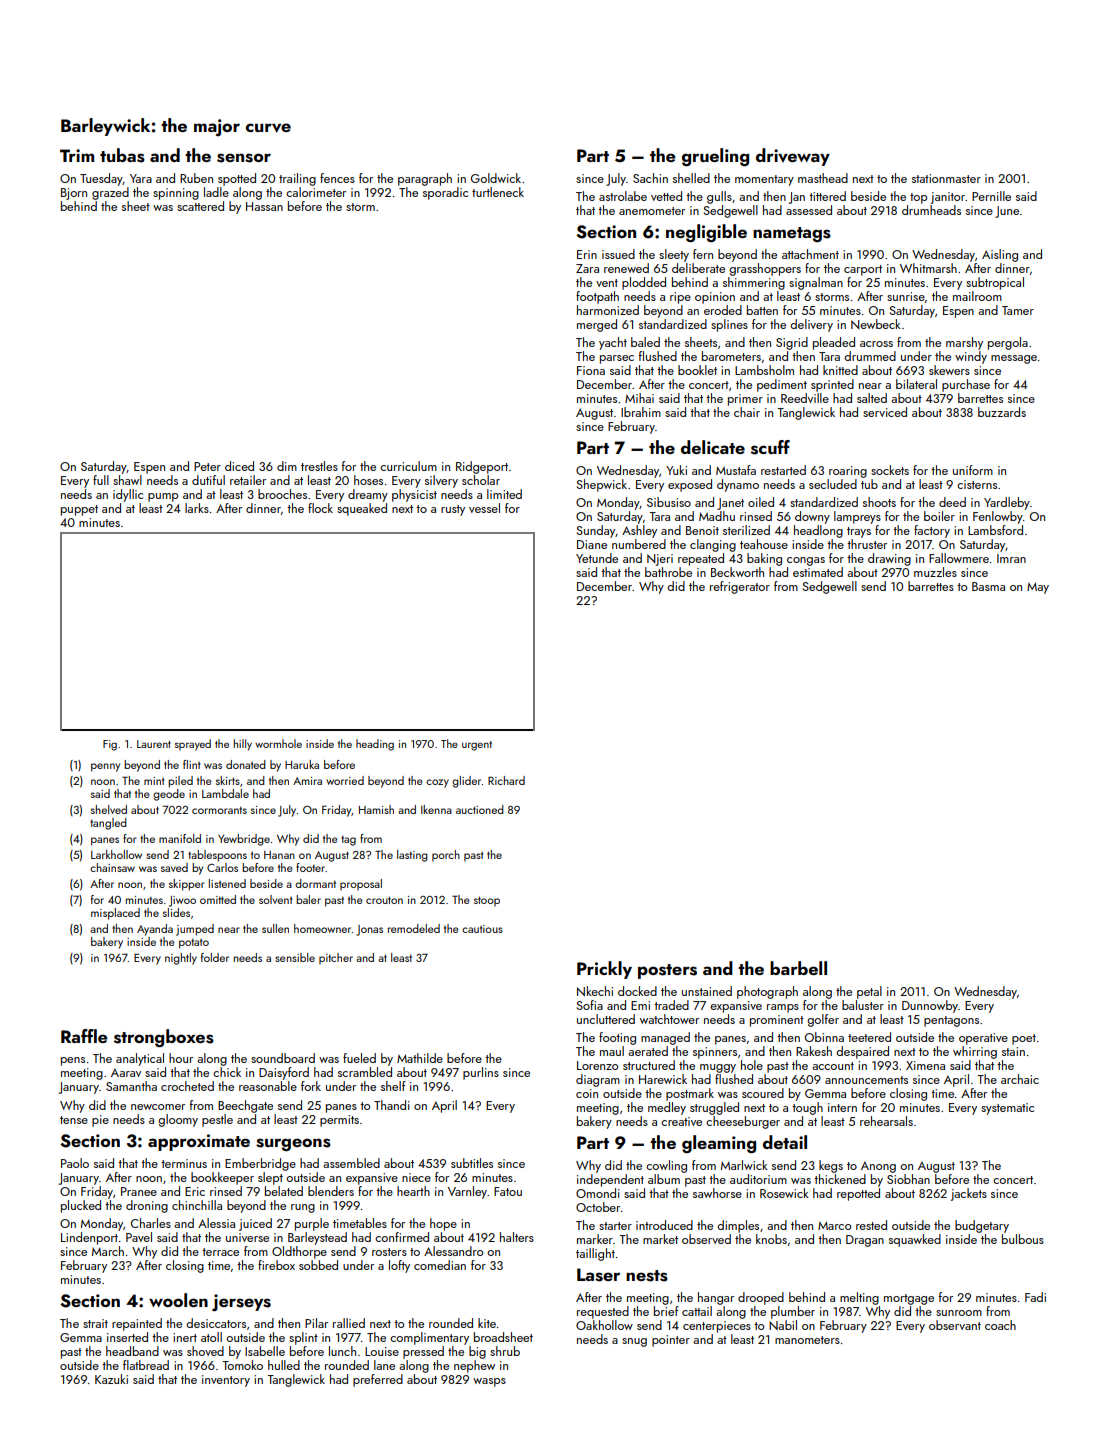 The height and width of the screenshot is (1438, 1111). I want to click on Prickly, so click(604, 970).
